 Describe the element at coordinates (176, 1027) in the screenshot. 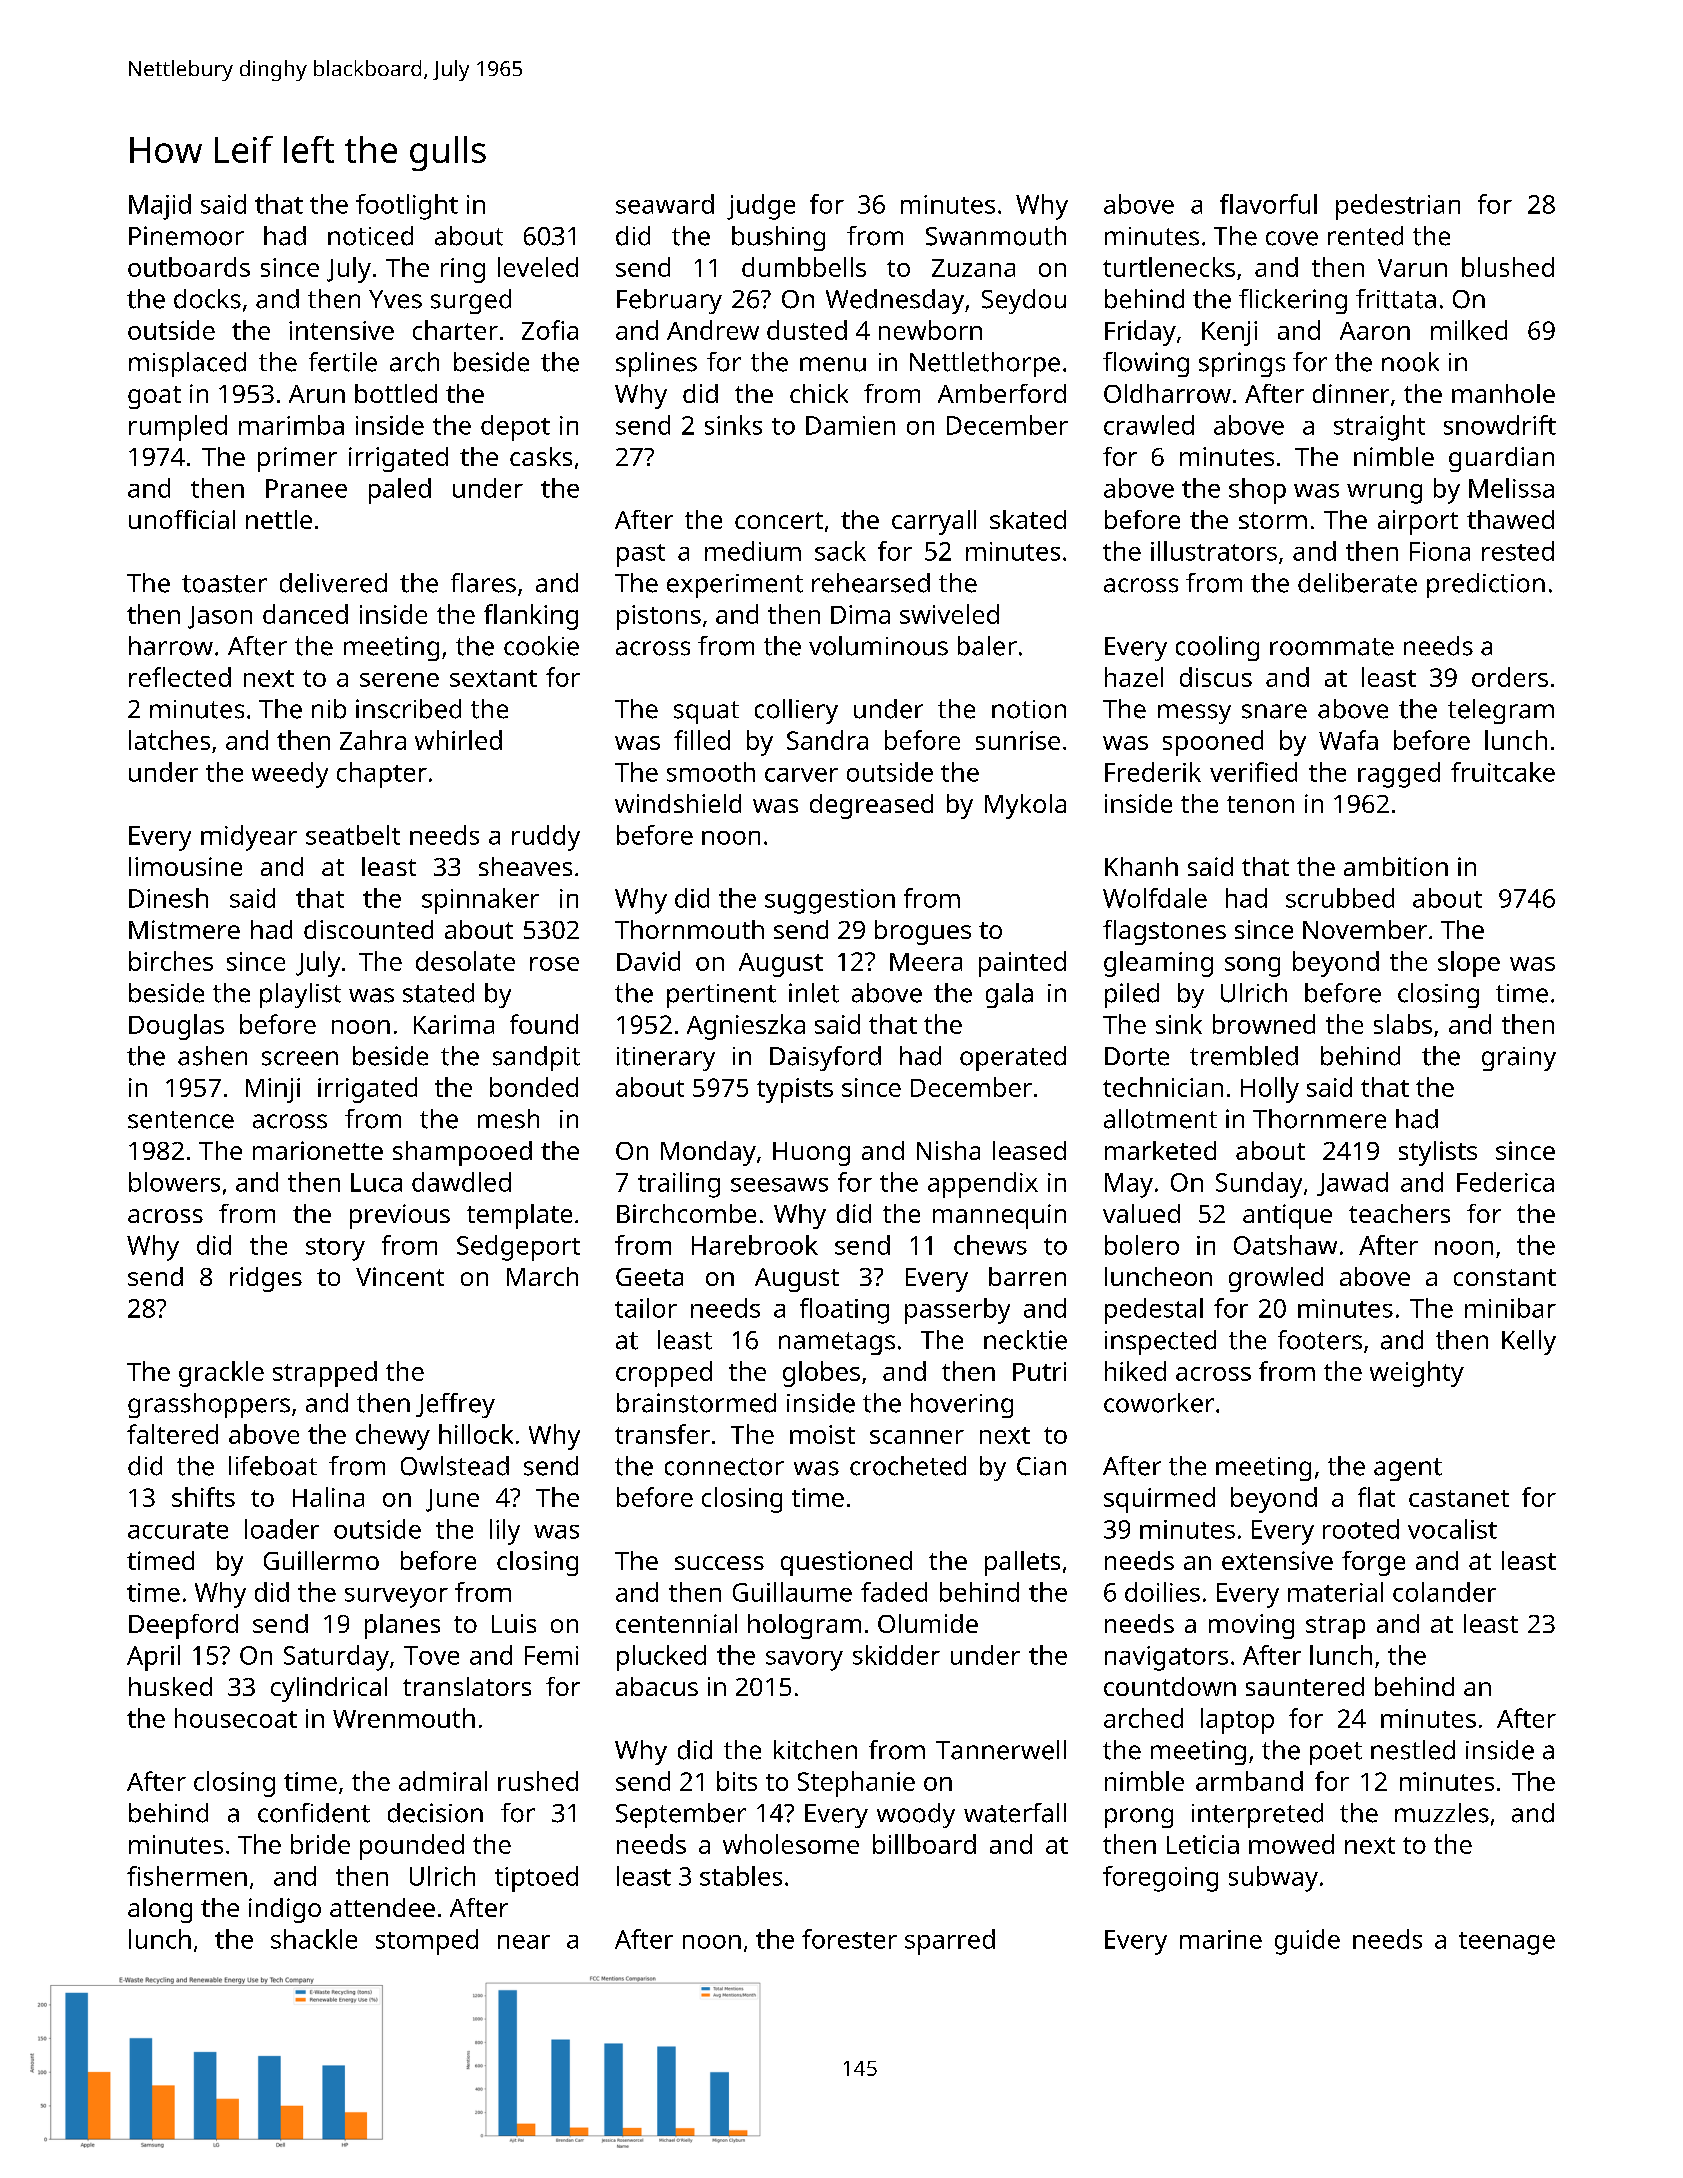

I see `Douglas` at that location.
